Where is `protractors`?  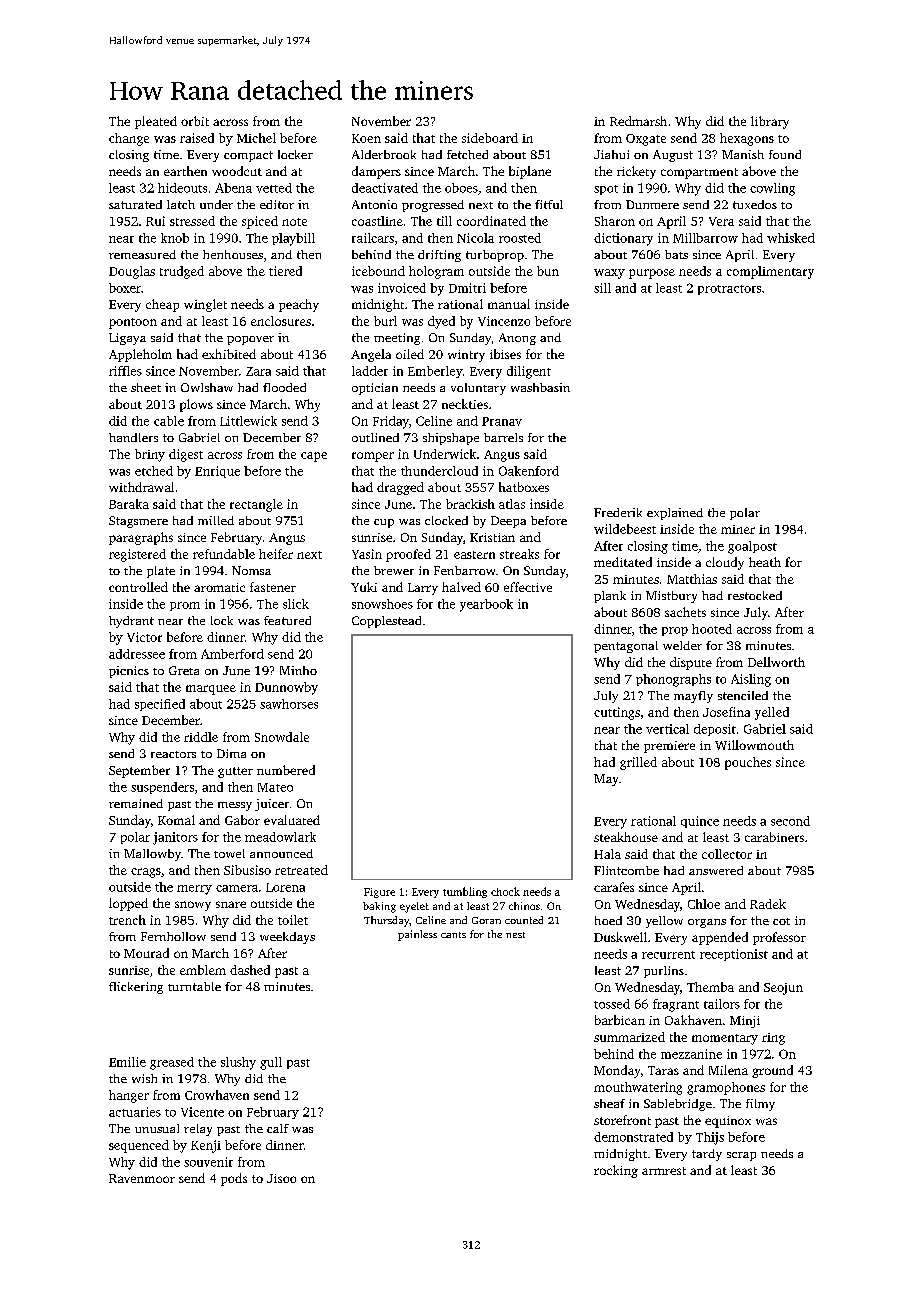 protractors is located at coordinates (729, 290).
